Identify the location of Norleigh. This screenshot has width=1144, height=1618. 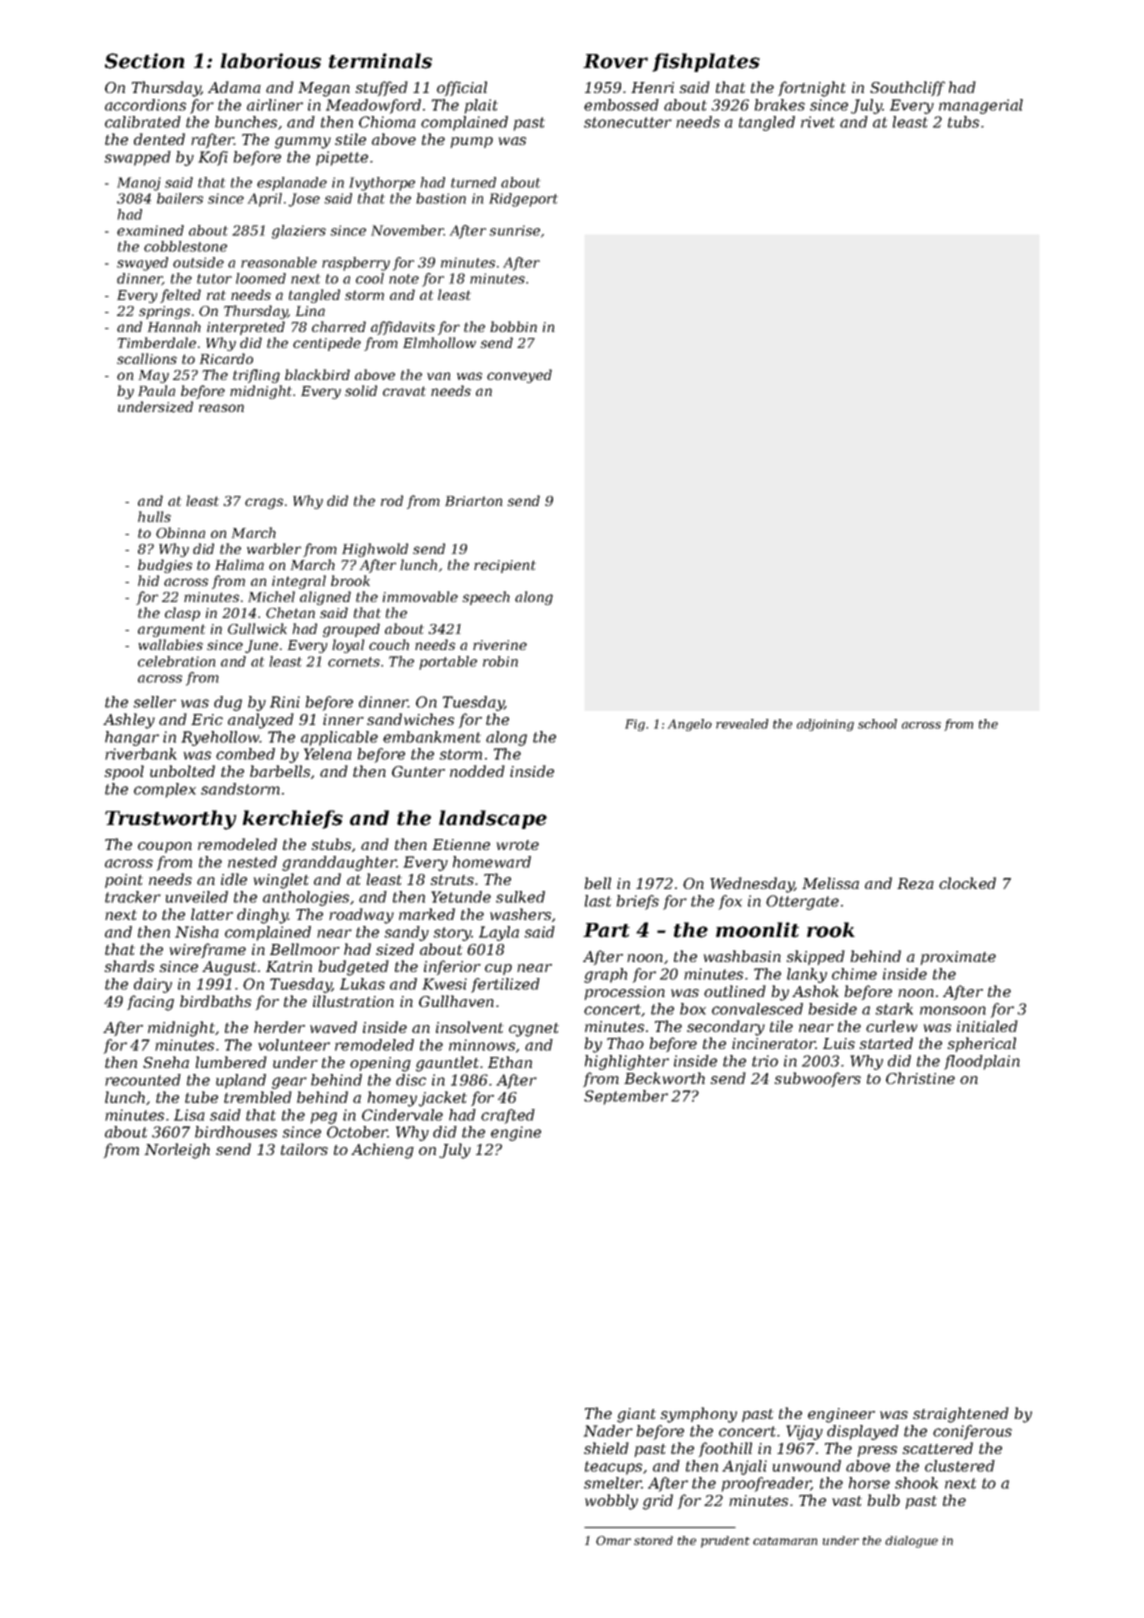
(177, 1151).
